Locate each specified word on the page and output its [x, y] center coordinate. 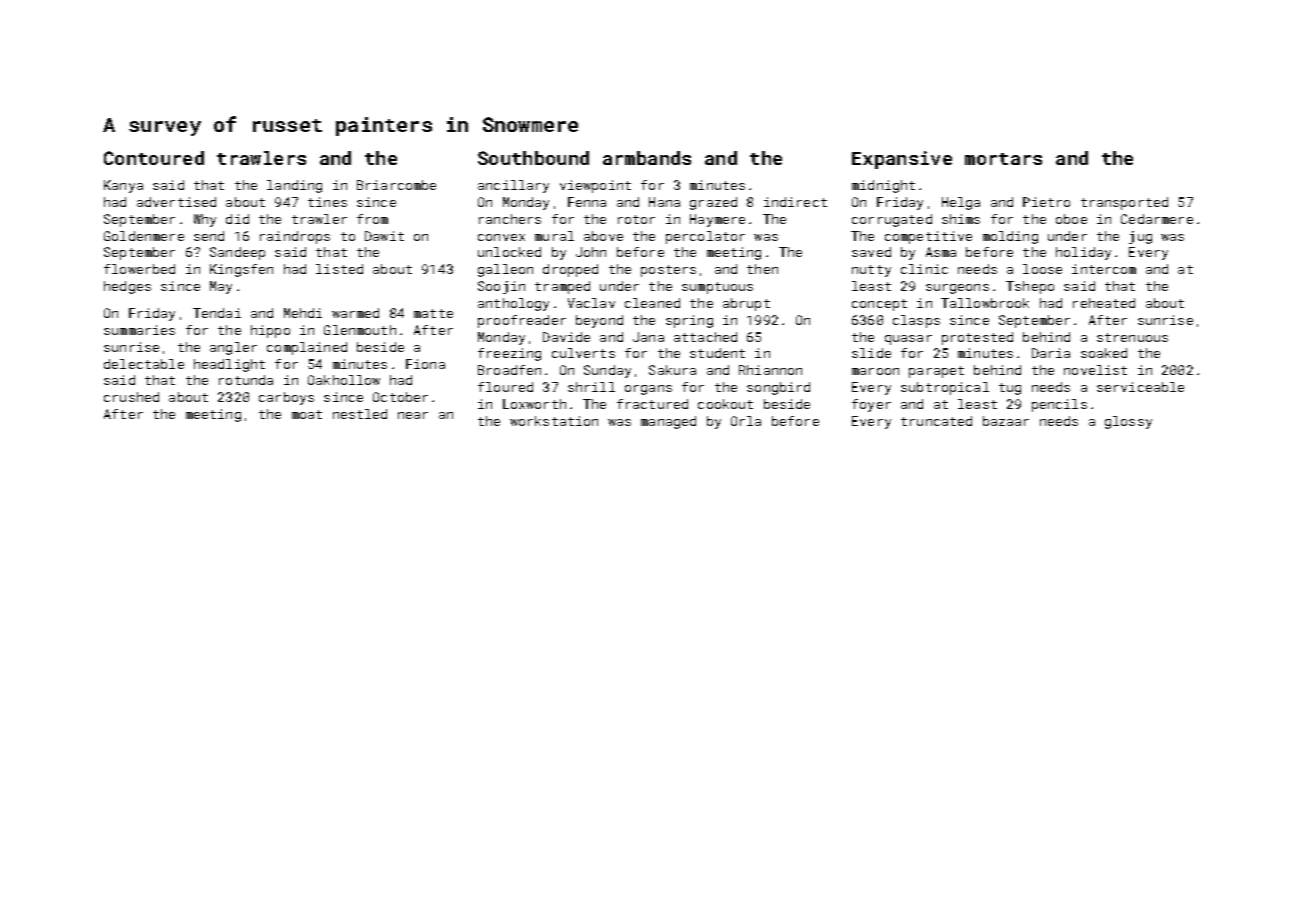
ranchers [510, 219]
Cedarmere [1157, 219]
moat [307, 414]
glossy [1128, 422]
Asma [941, 252]
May [221, 287]
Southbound [533, 158]
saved [871, 252]
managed [668, 422]
